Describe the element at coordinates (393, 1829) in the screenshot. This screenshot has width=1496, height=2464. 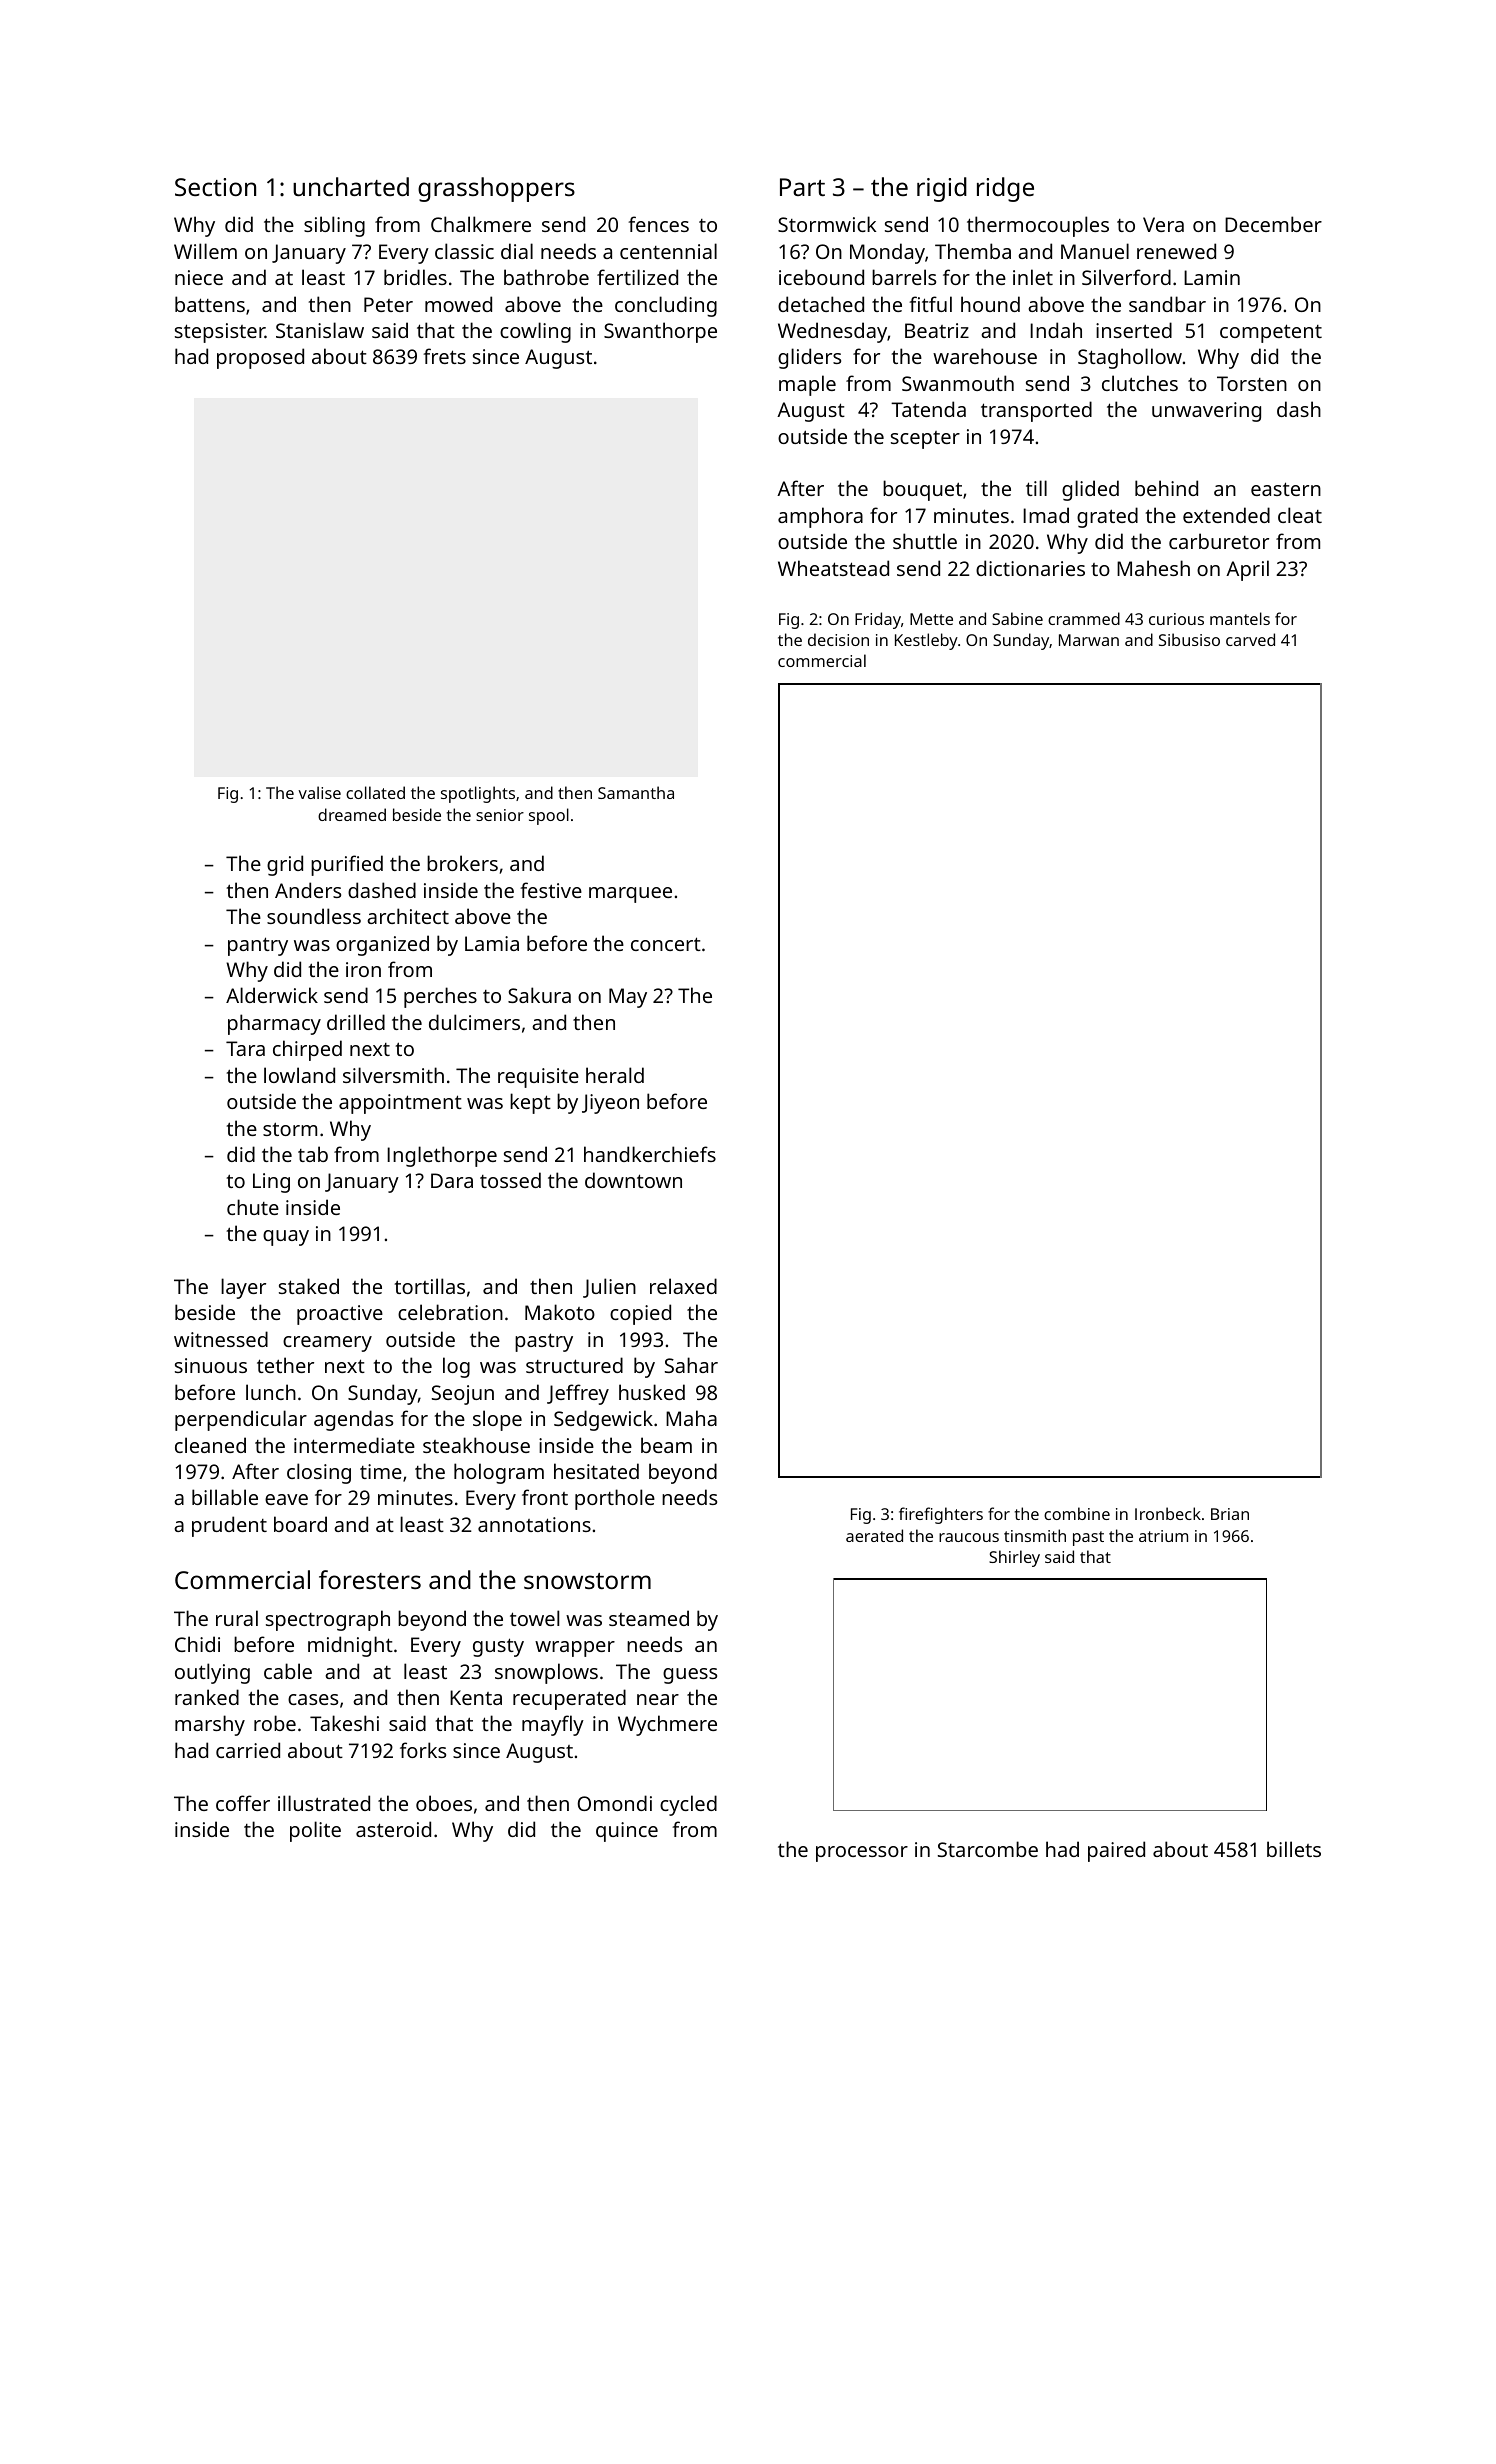
I see `asteroid` at that location.
